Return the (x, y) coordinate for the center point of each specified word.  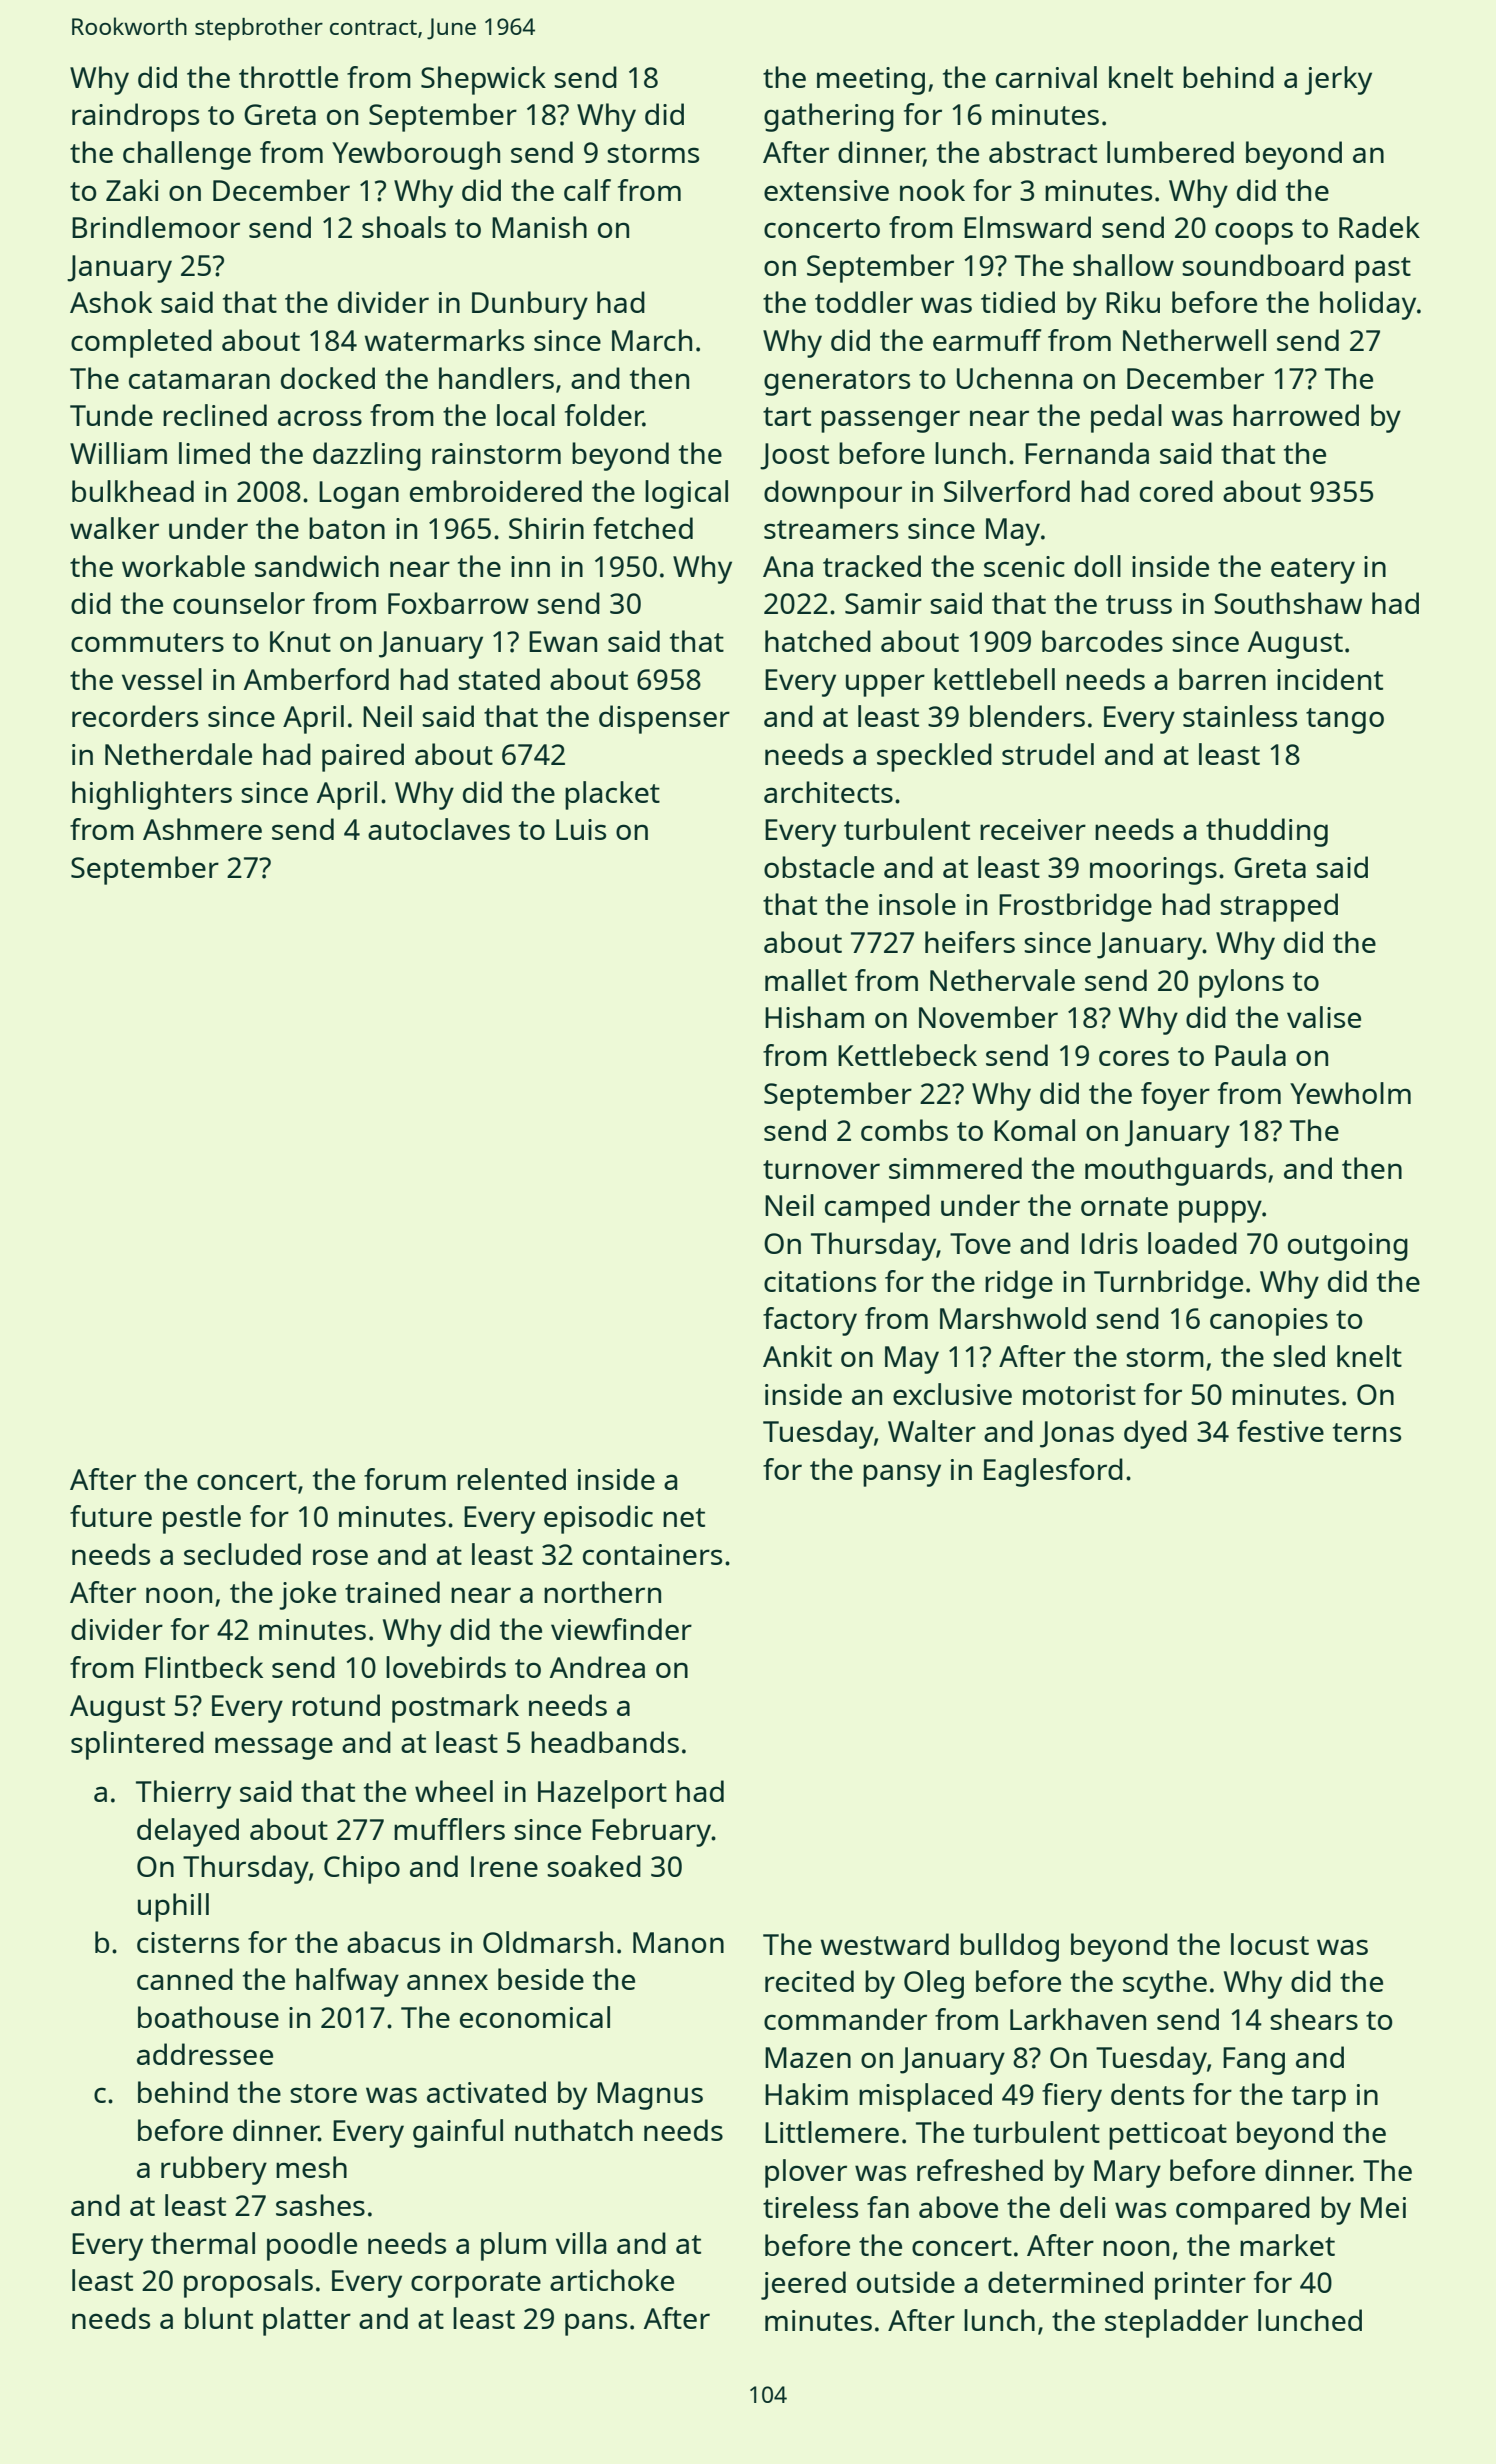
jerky (1338, 80)
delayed (188, 1832)
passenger (890, 421)
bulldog (1009, 1947)
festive (1280, 1431)
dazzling (367, 456)
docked (328, 378)
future (111, 1516)
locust (1270, 1944)
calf (587, 190)
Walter (932, 1431)
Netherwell (1194, 340)
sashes (320, 2205)
